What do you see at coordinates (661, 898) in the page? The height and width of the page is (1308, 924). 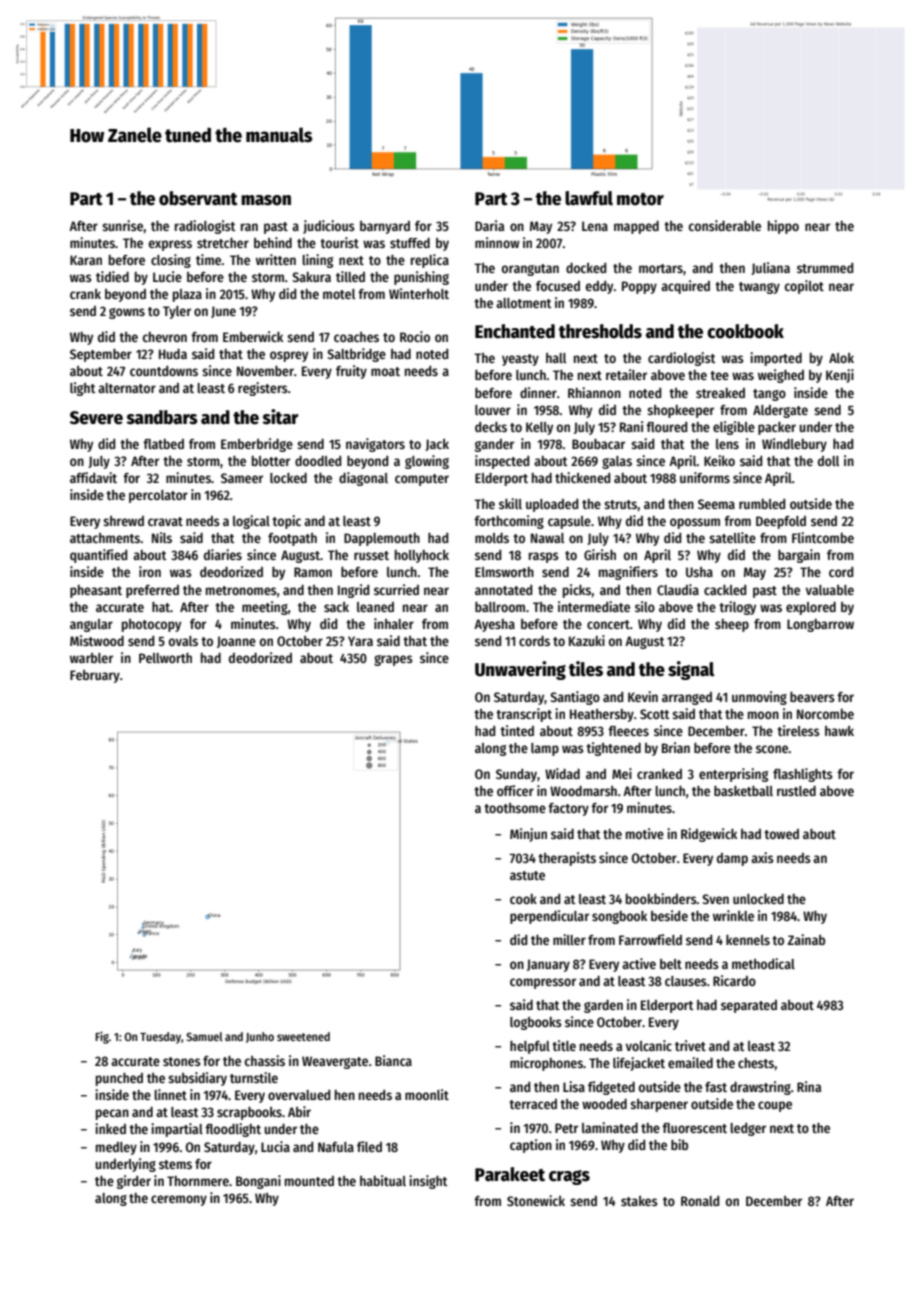 I see `bookbinders` at bounding box center [661, 898].
